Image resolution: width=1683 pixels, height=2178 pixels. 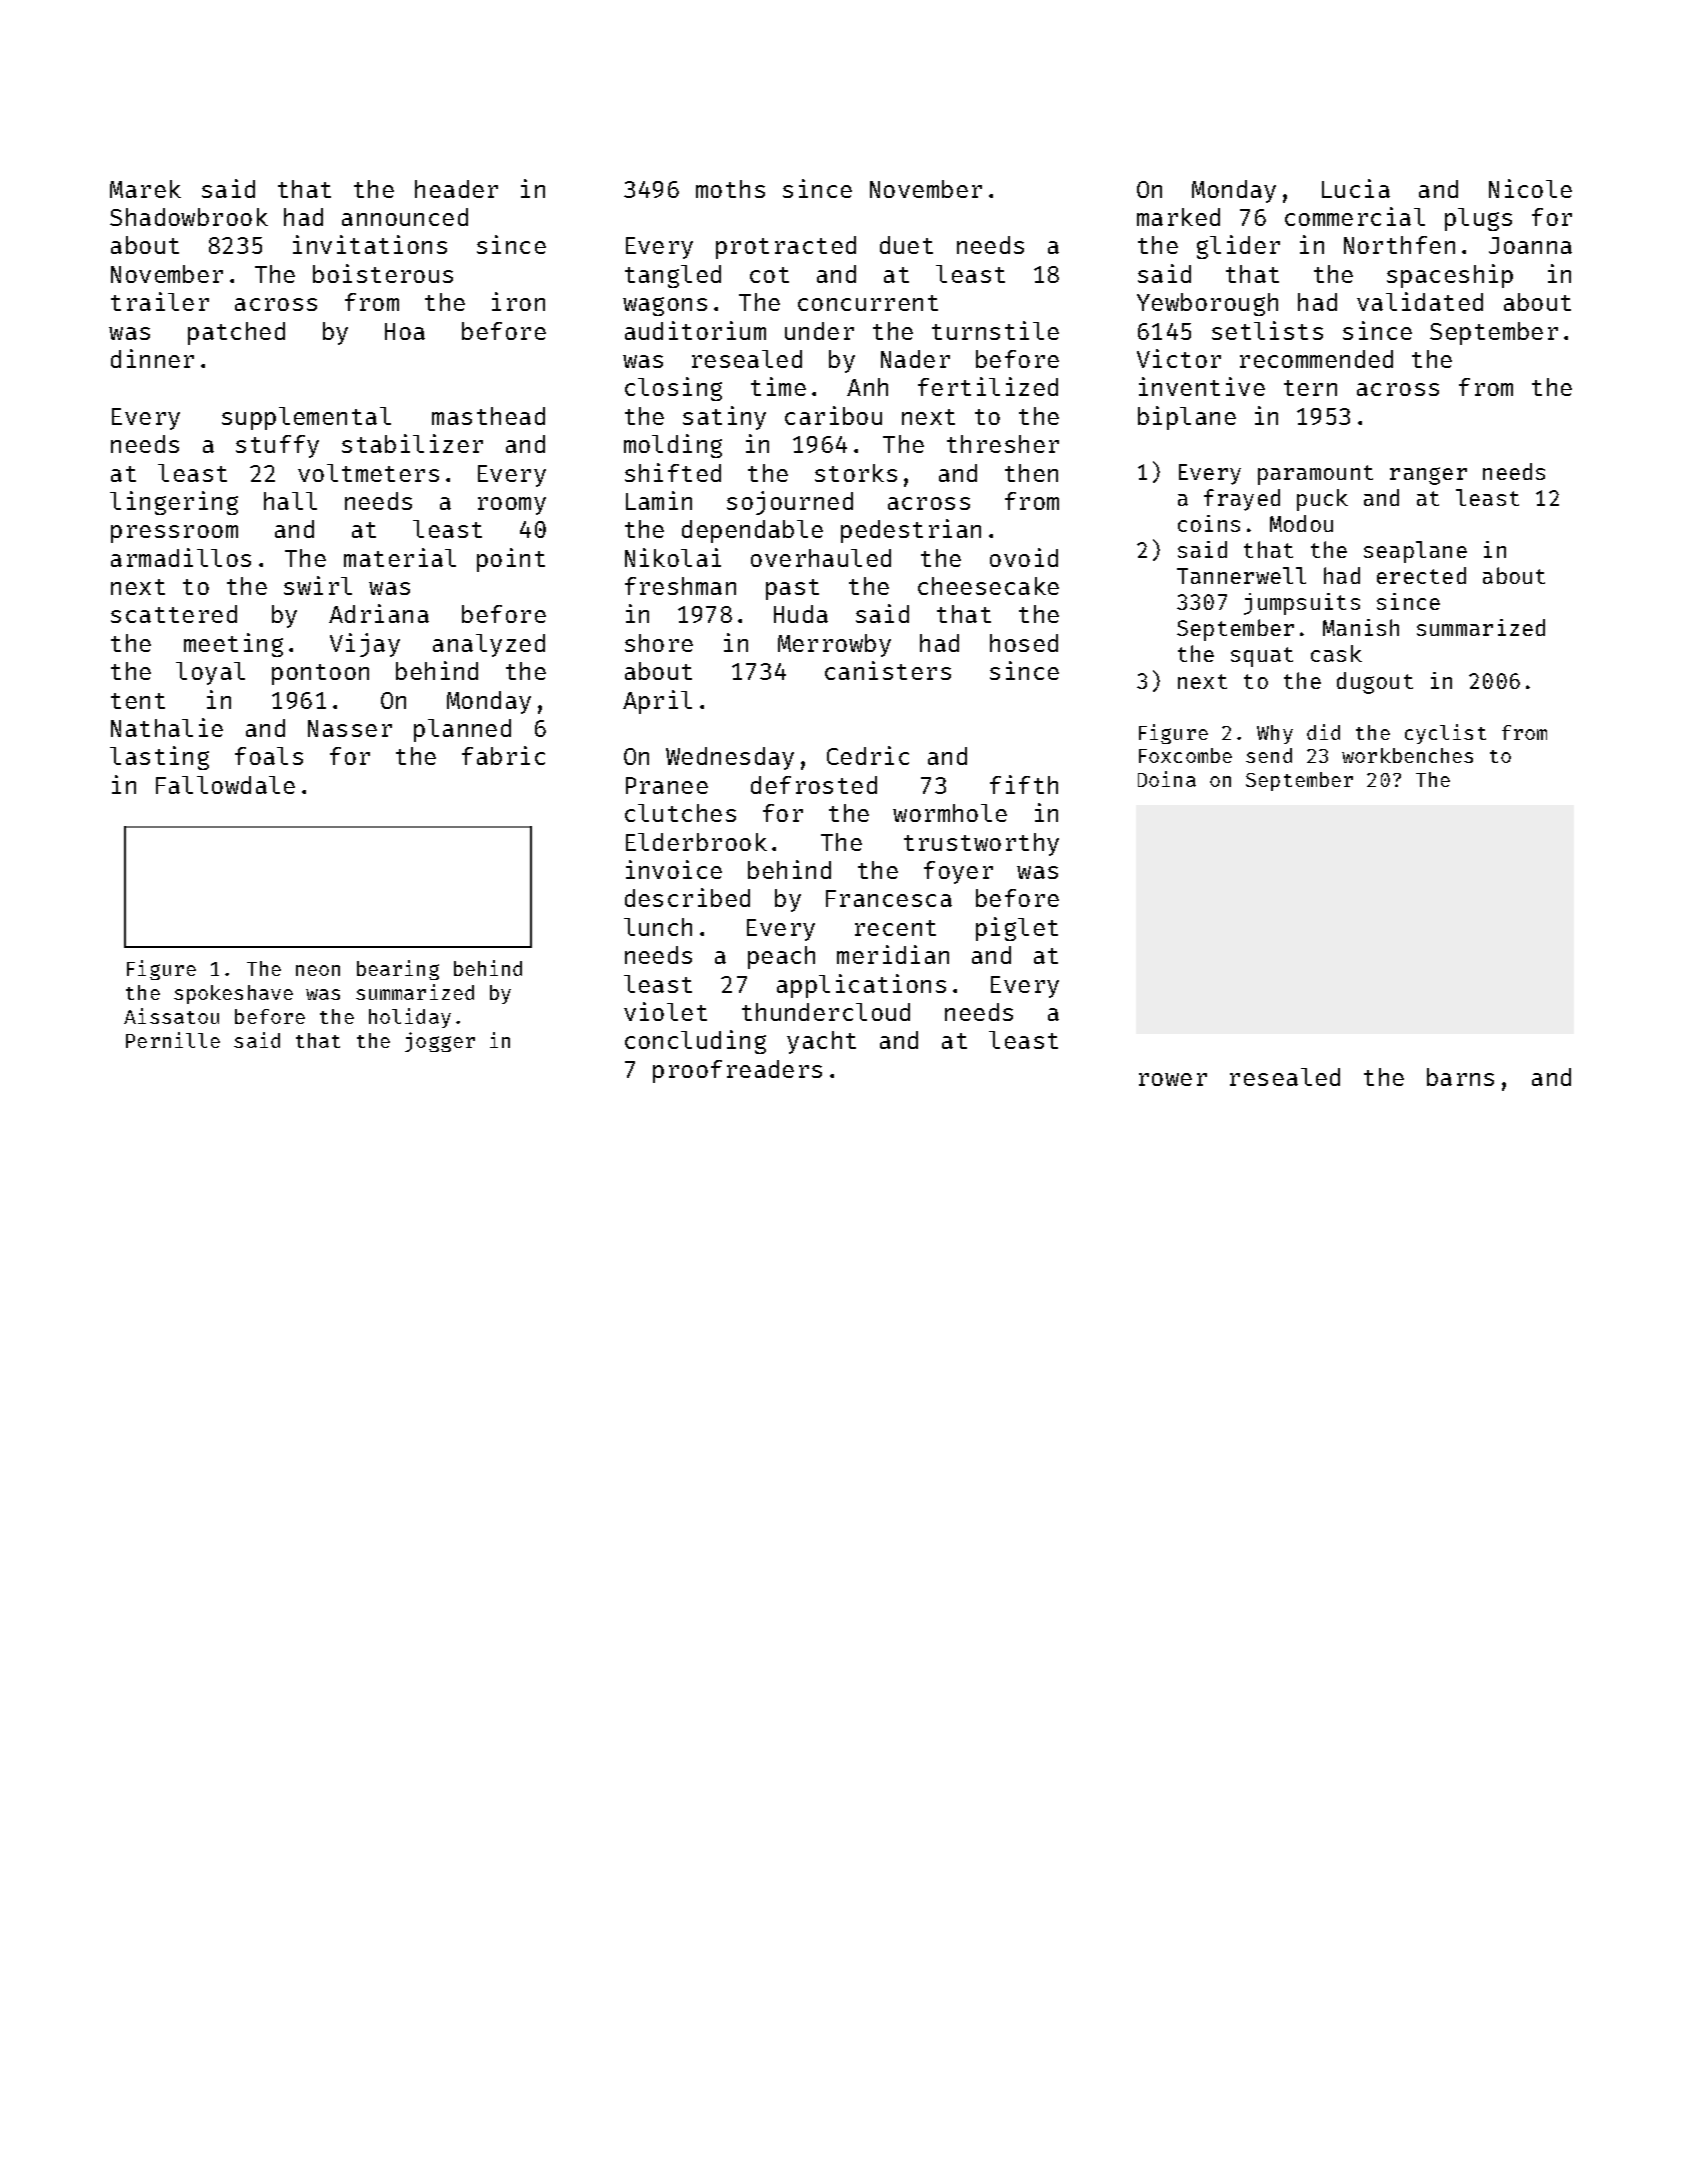 What do you see at coordinates (236, 333) in the image?
I see `patched` at bounding box center [236, 333].
